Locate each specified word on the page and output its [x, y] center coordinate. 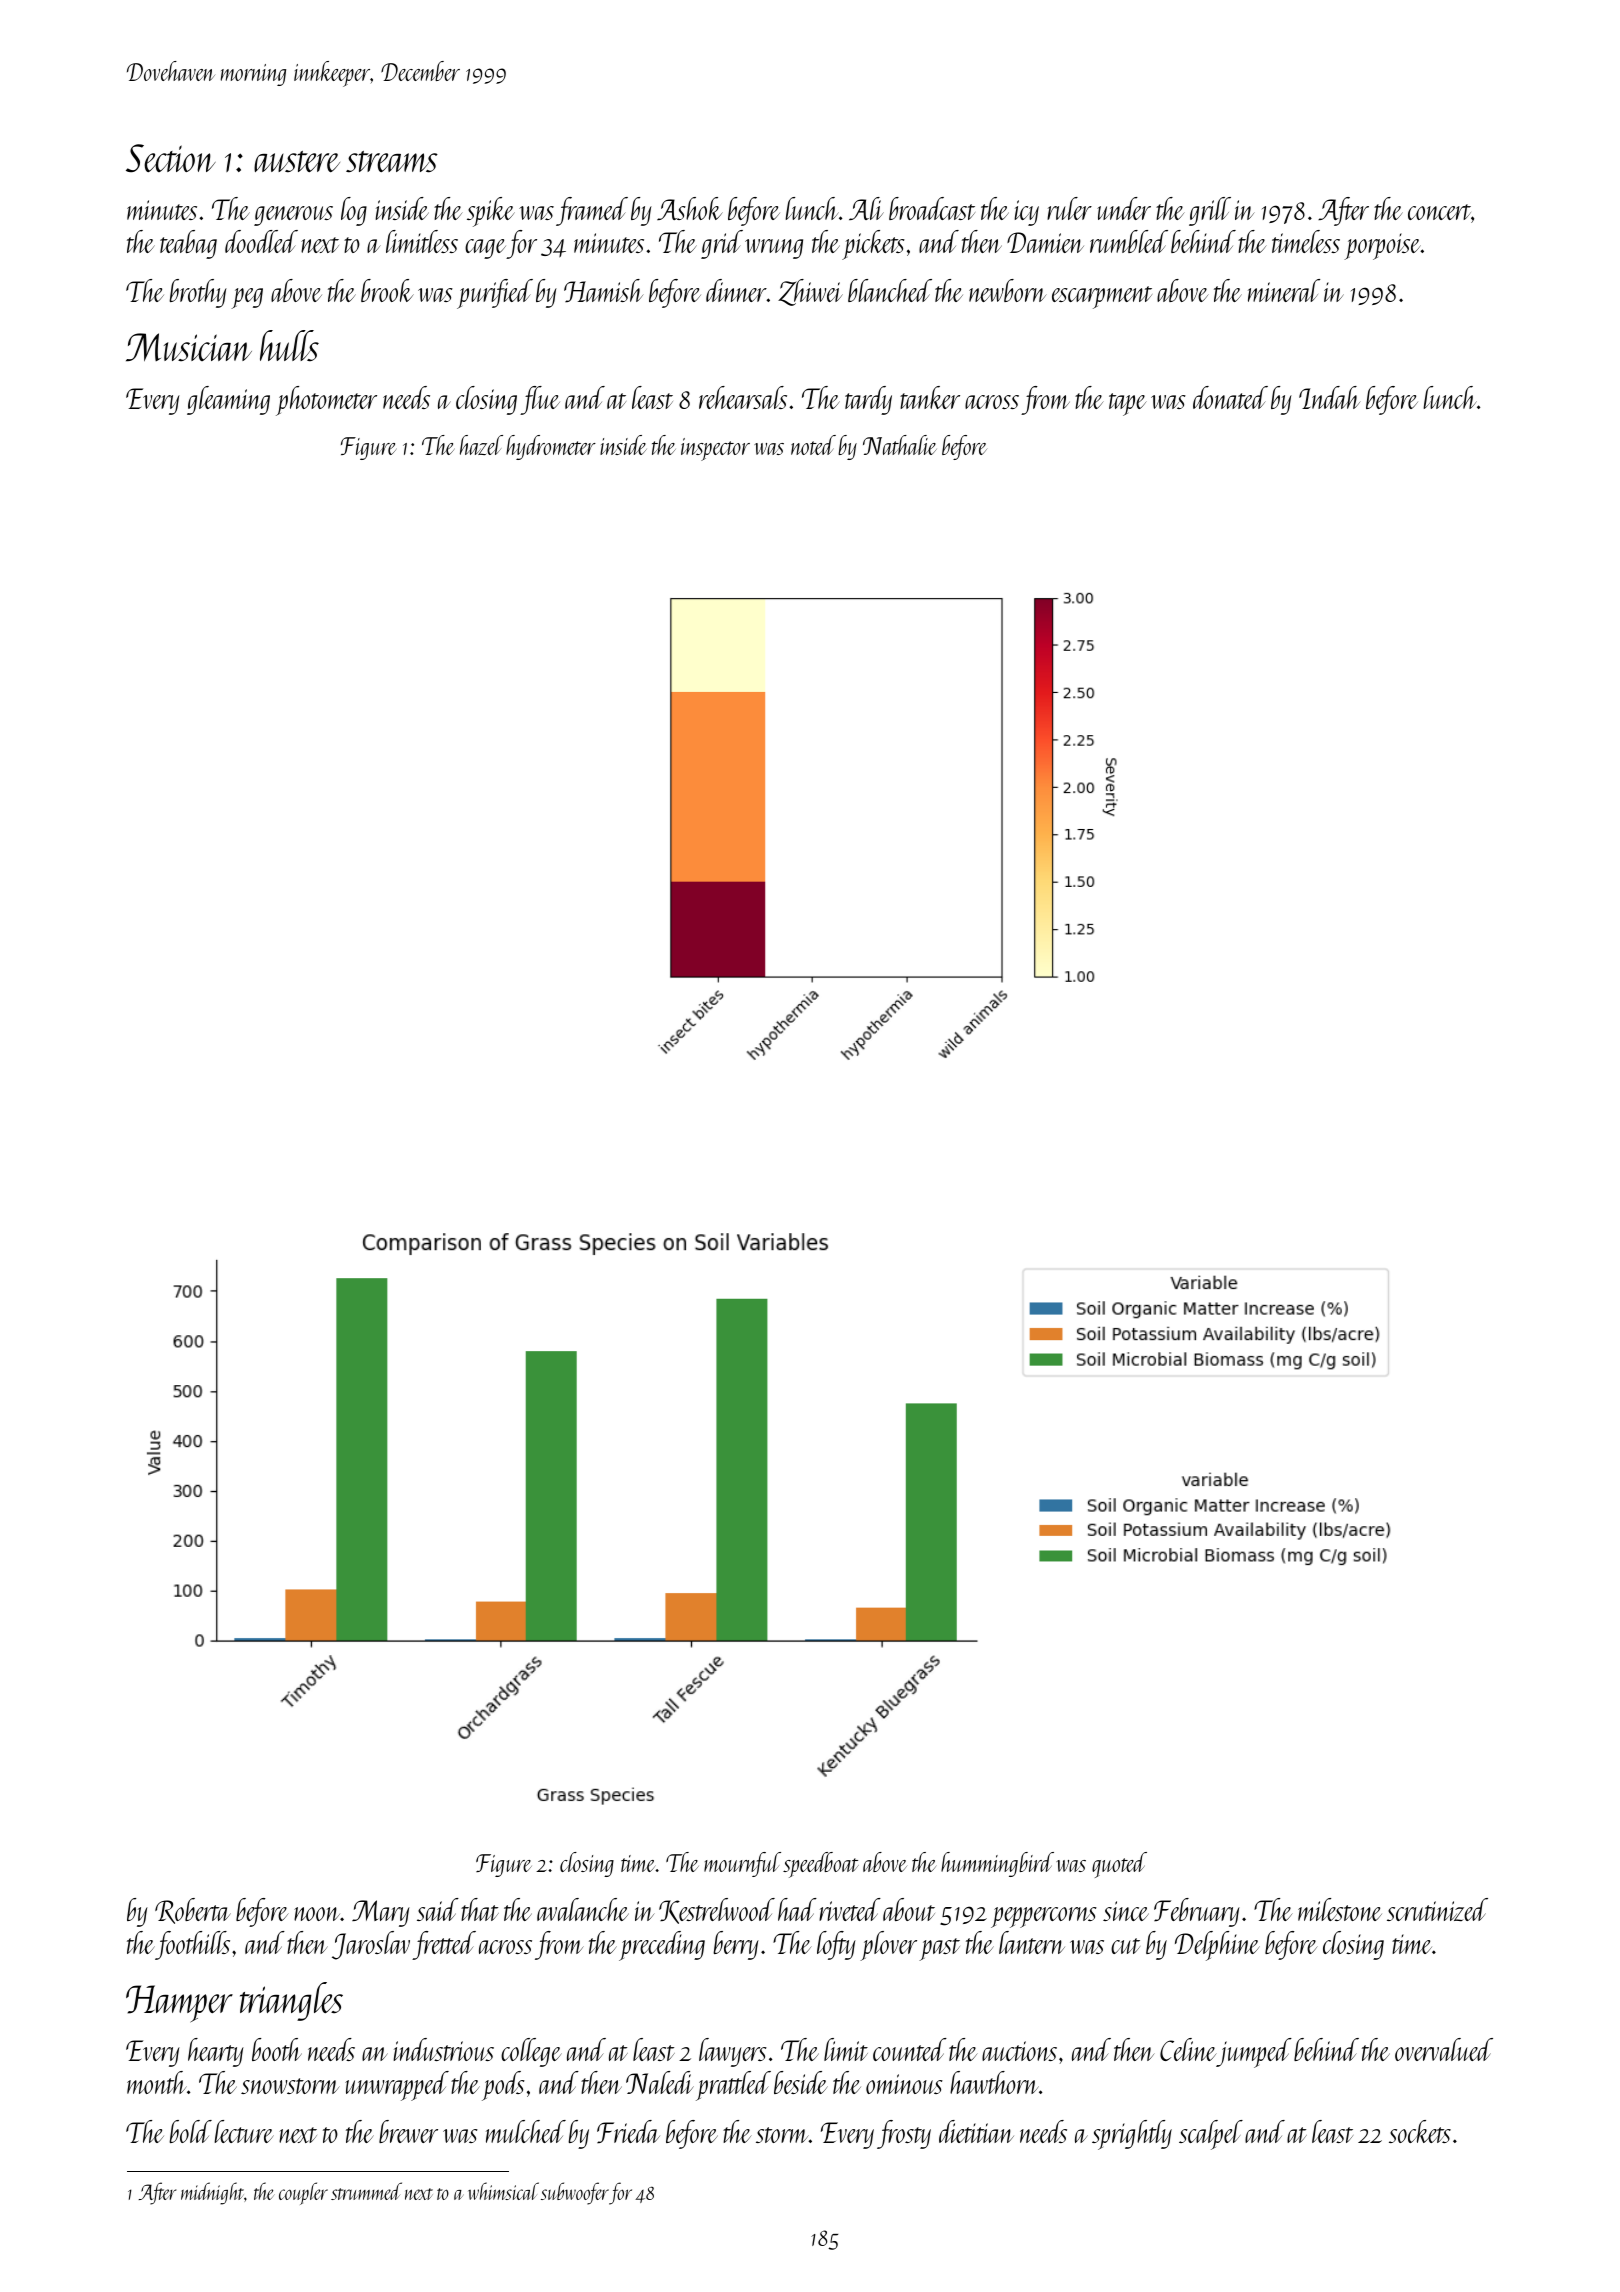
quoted [1119, 1865]
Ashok [690, 208]
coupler [303, 2193]
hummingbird [997, 1864]
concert [1439, 212]
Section [171, 158]
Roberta [193, 1911]
